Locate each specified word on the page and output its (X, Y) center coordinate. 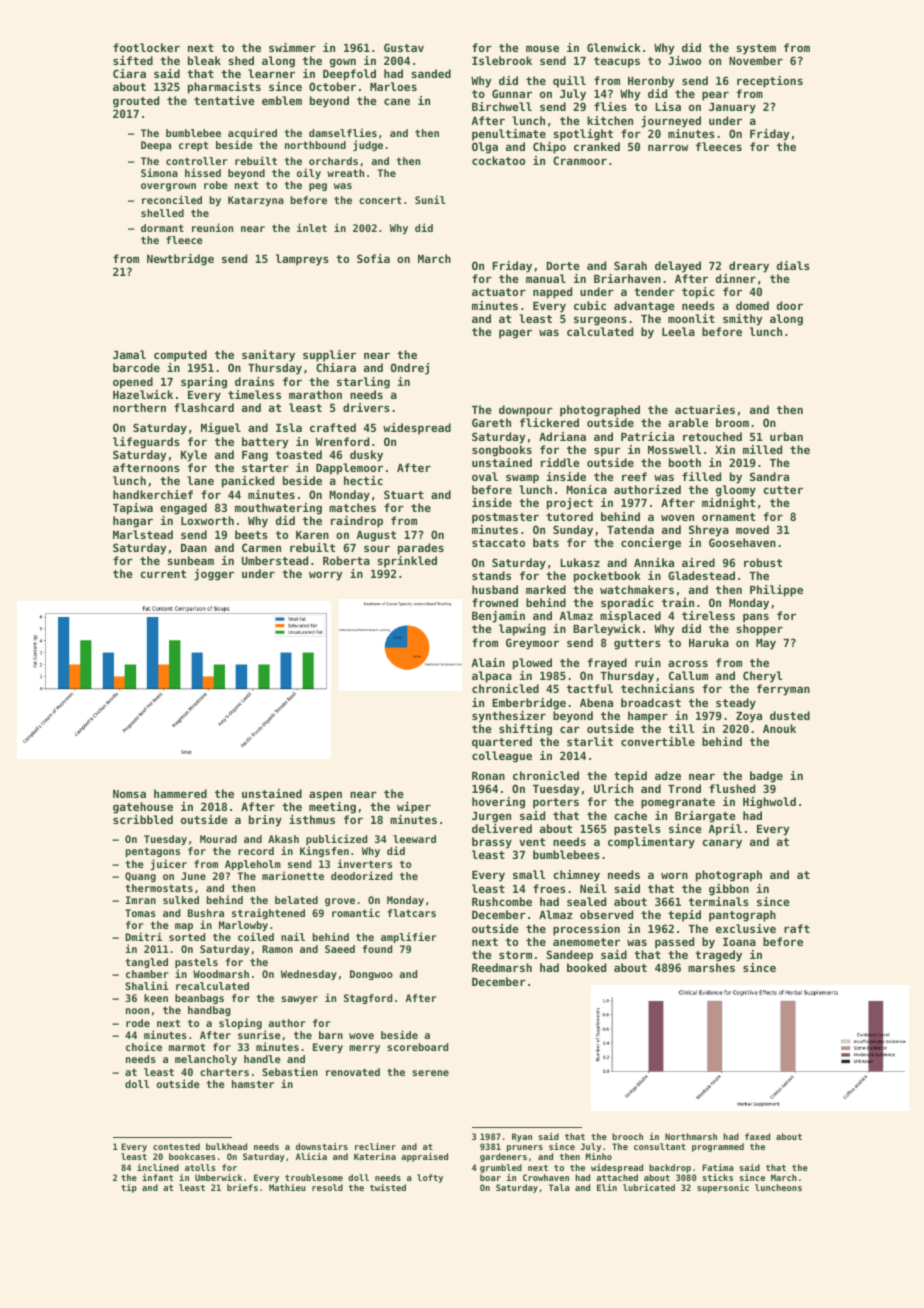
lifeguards (146, 443)
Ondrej (410, 369)
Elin (607, 1187)
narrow (668, 147)
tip (129, 1188)
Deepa (156, 146)
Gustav (404, 47)
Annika (654, 562)
